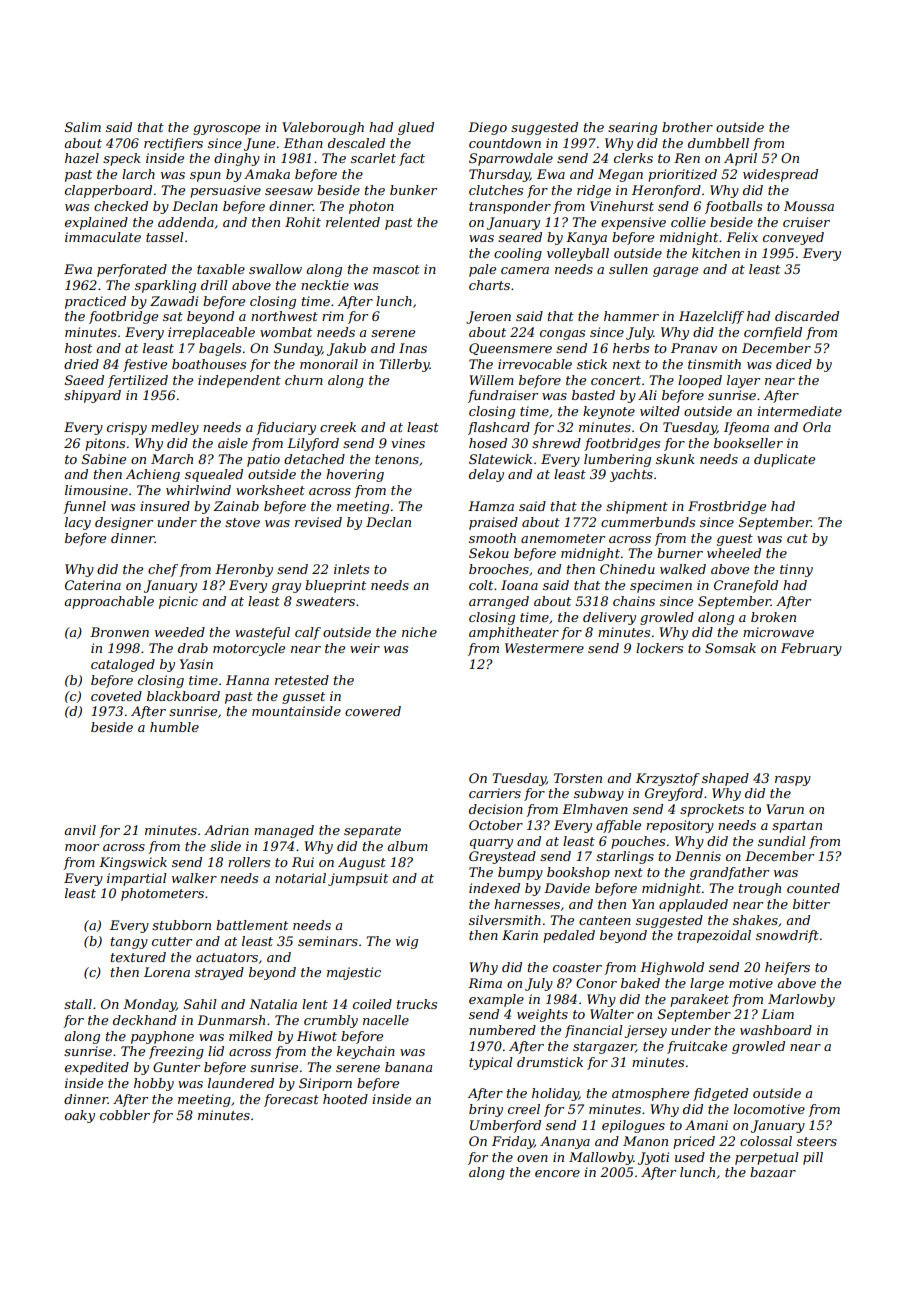 This document has height=1316, width=908. What do you see at coordinates (125, 1115) in the document?
I see `cobbler` at bounding box center [125, 1115].
